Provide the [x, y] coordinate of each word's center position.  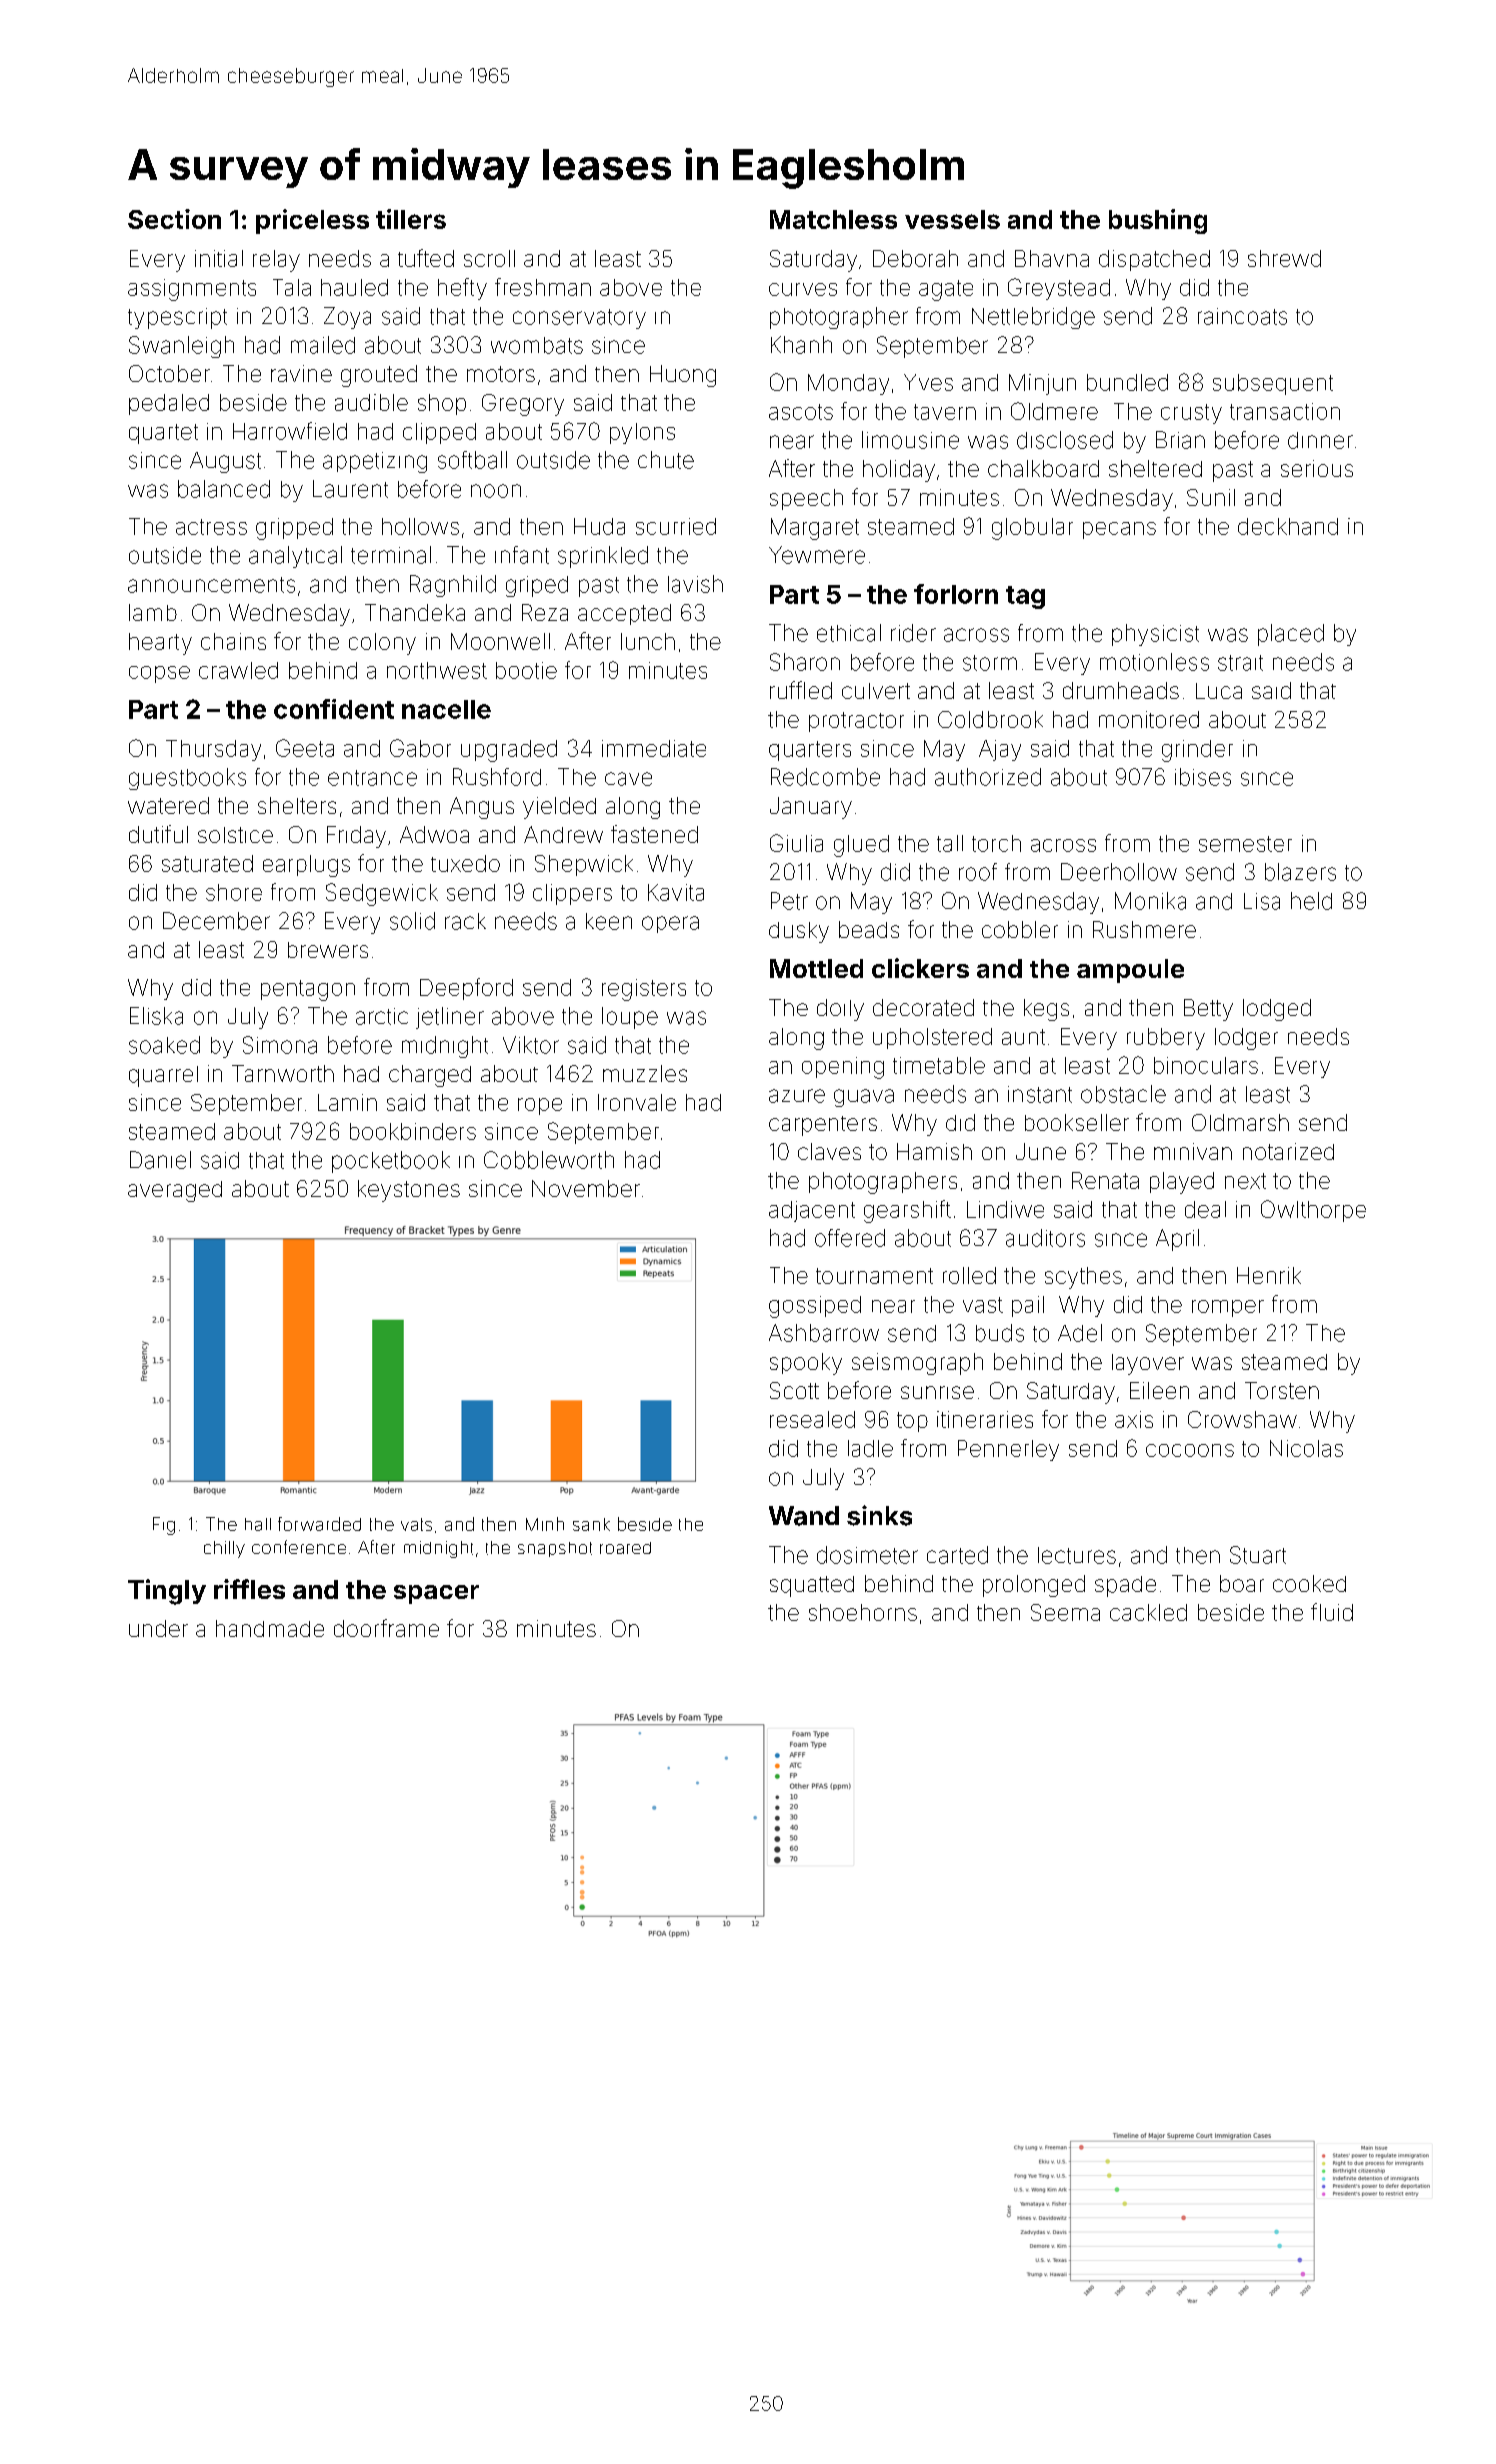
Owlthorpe [1313, 1211]
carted [957, 1555]
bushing [1158, 221]
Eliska [156, 1016]
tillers [411, 219]
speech [806, 499]
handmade [270, 1628]
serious [1317, 468]
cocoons [1190, 1450]
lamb [153, 612]
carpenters [823, 1126]
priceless [312, 221]
